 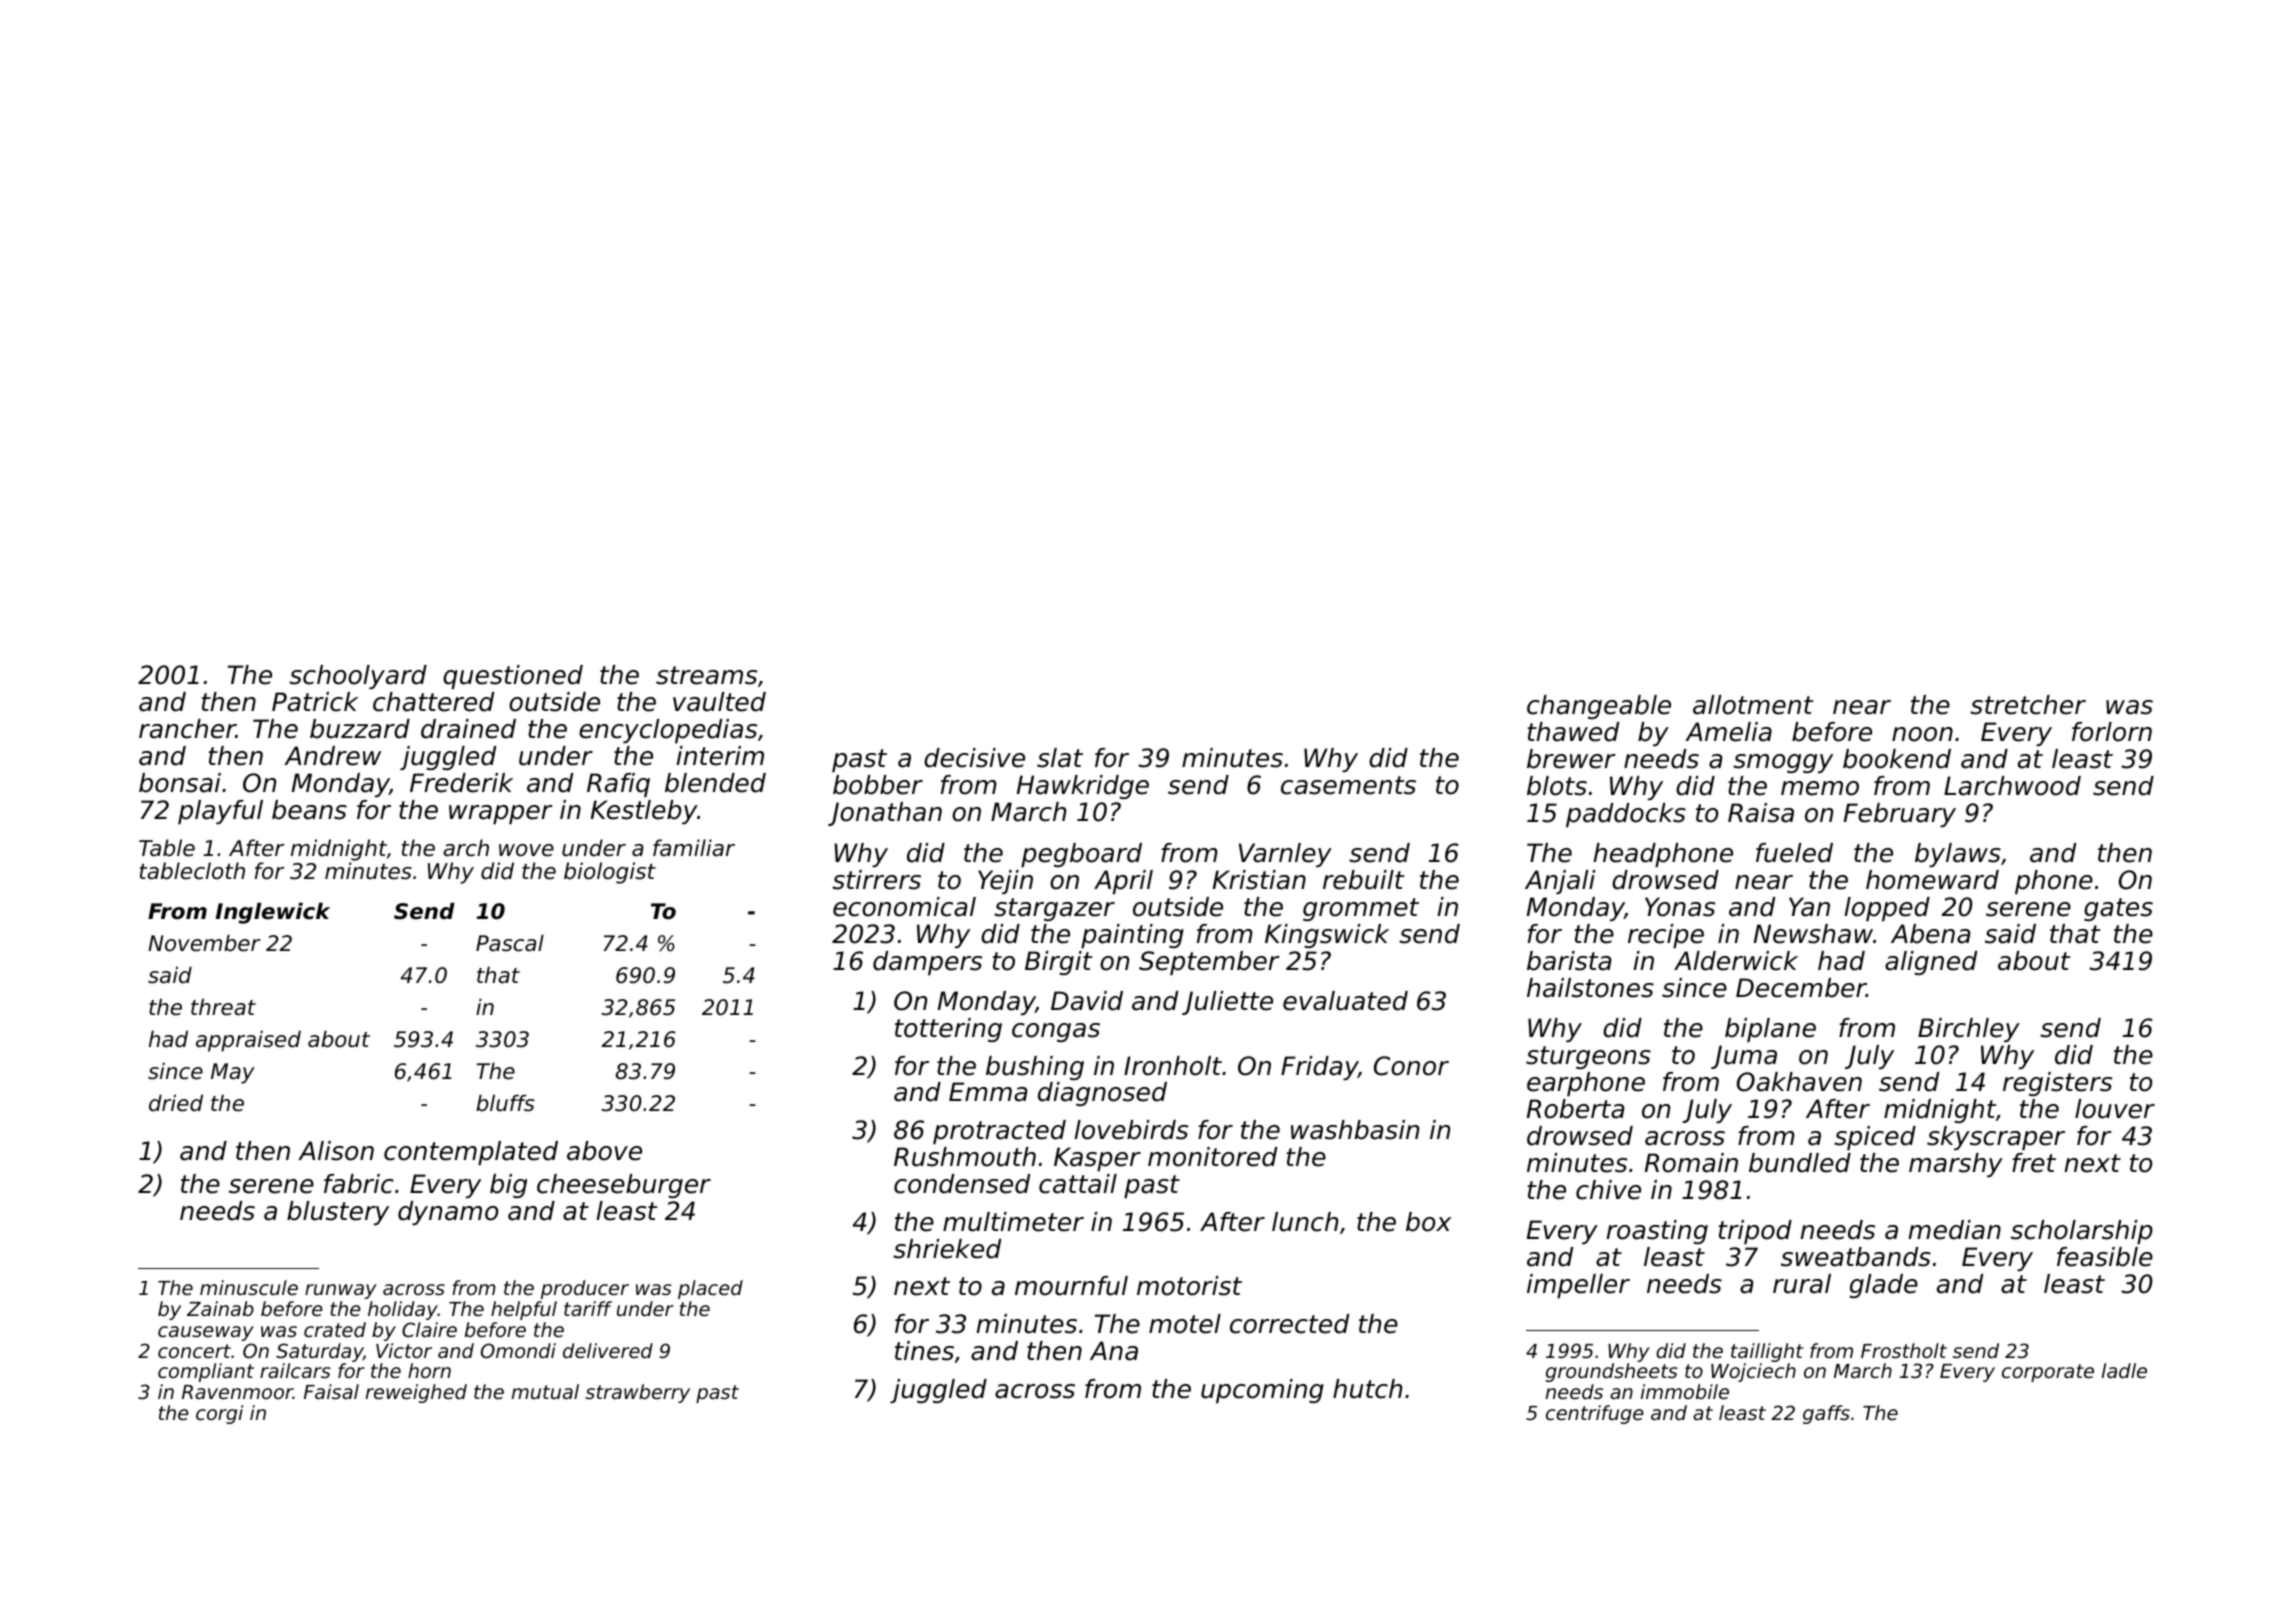 What do you see at coordinates (338, 1213) in the screenshot?
I see `blustery` at bounding box center [338, 1213].
